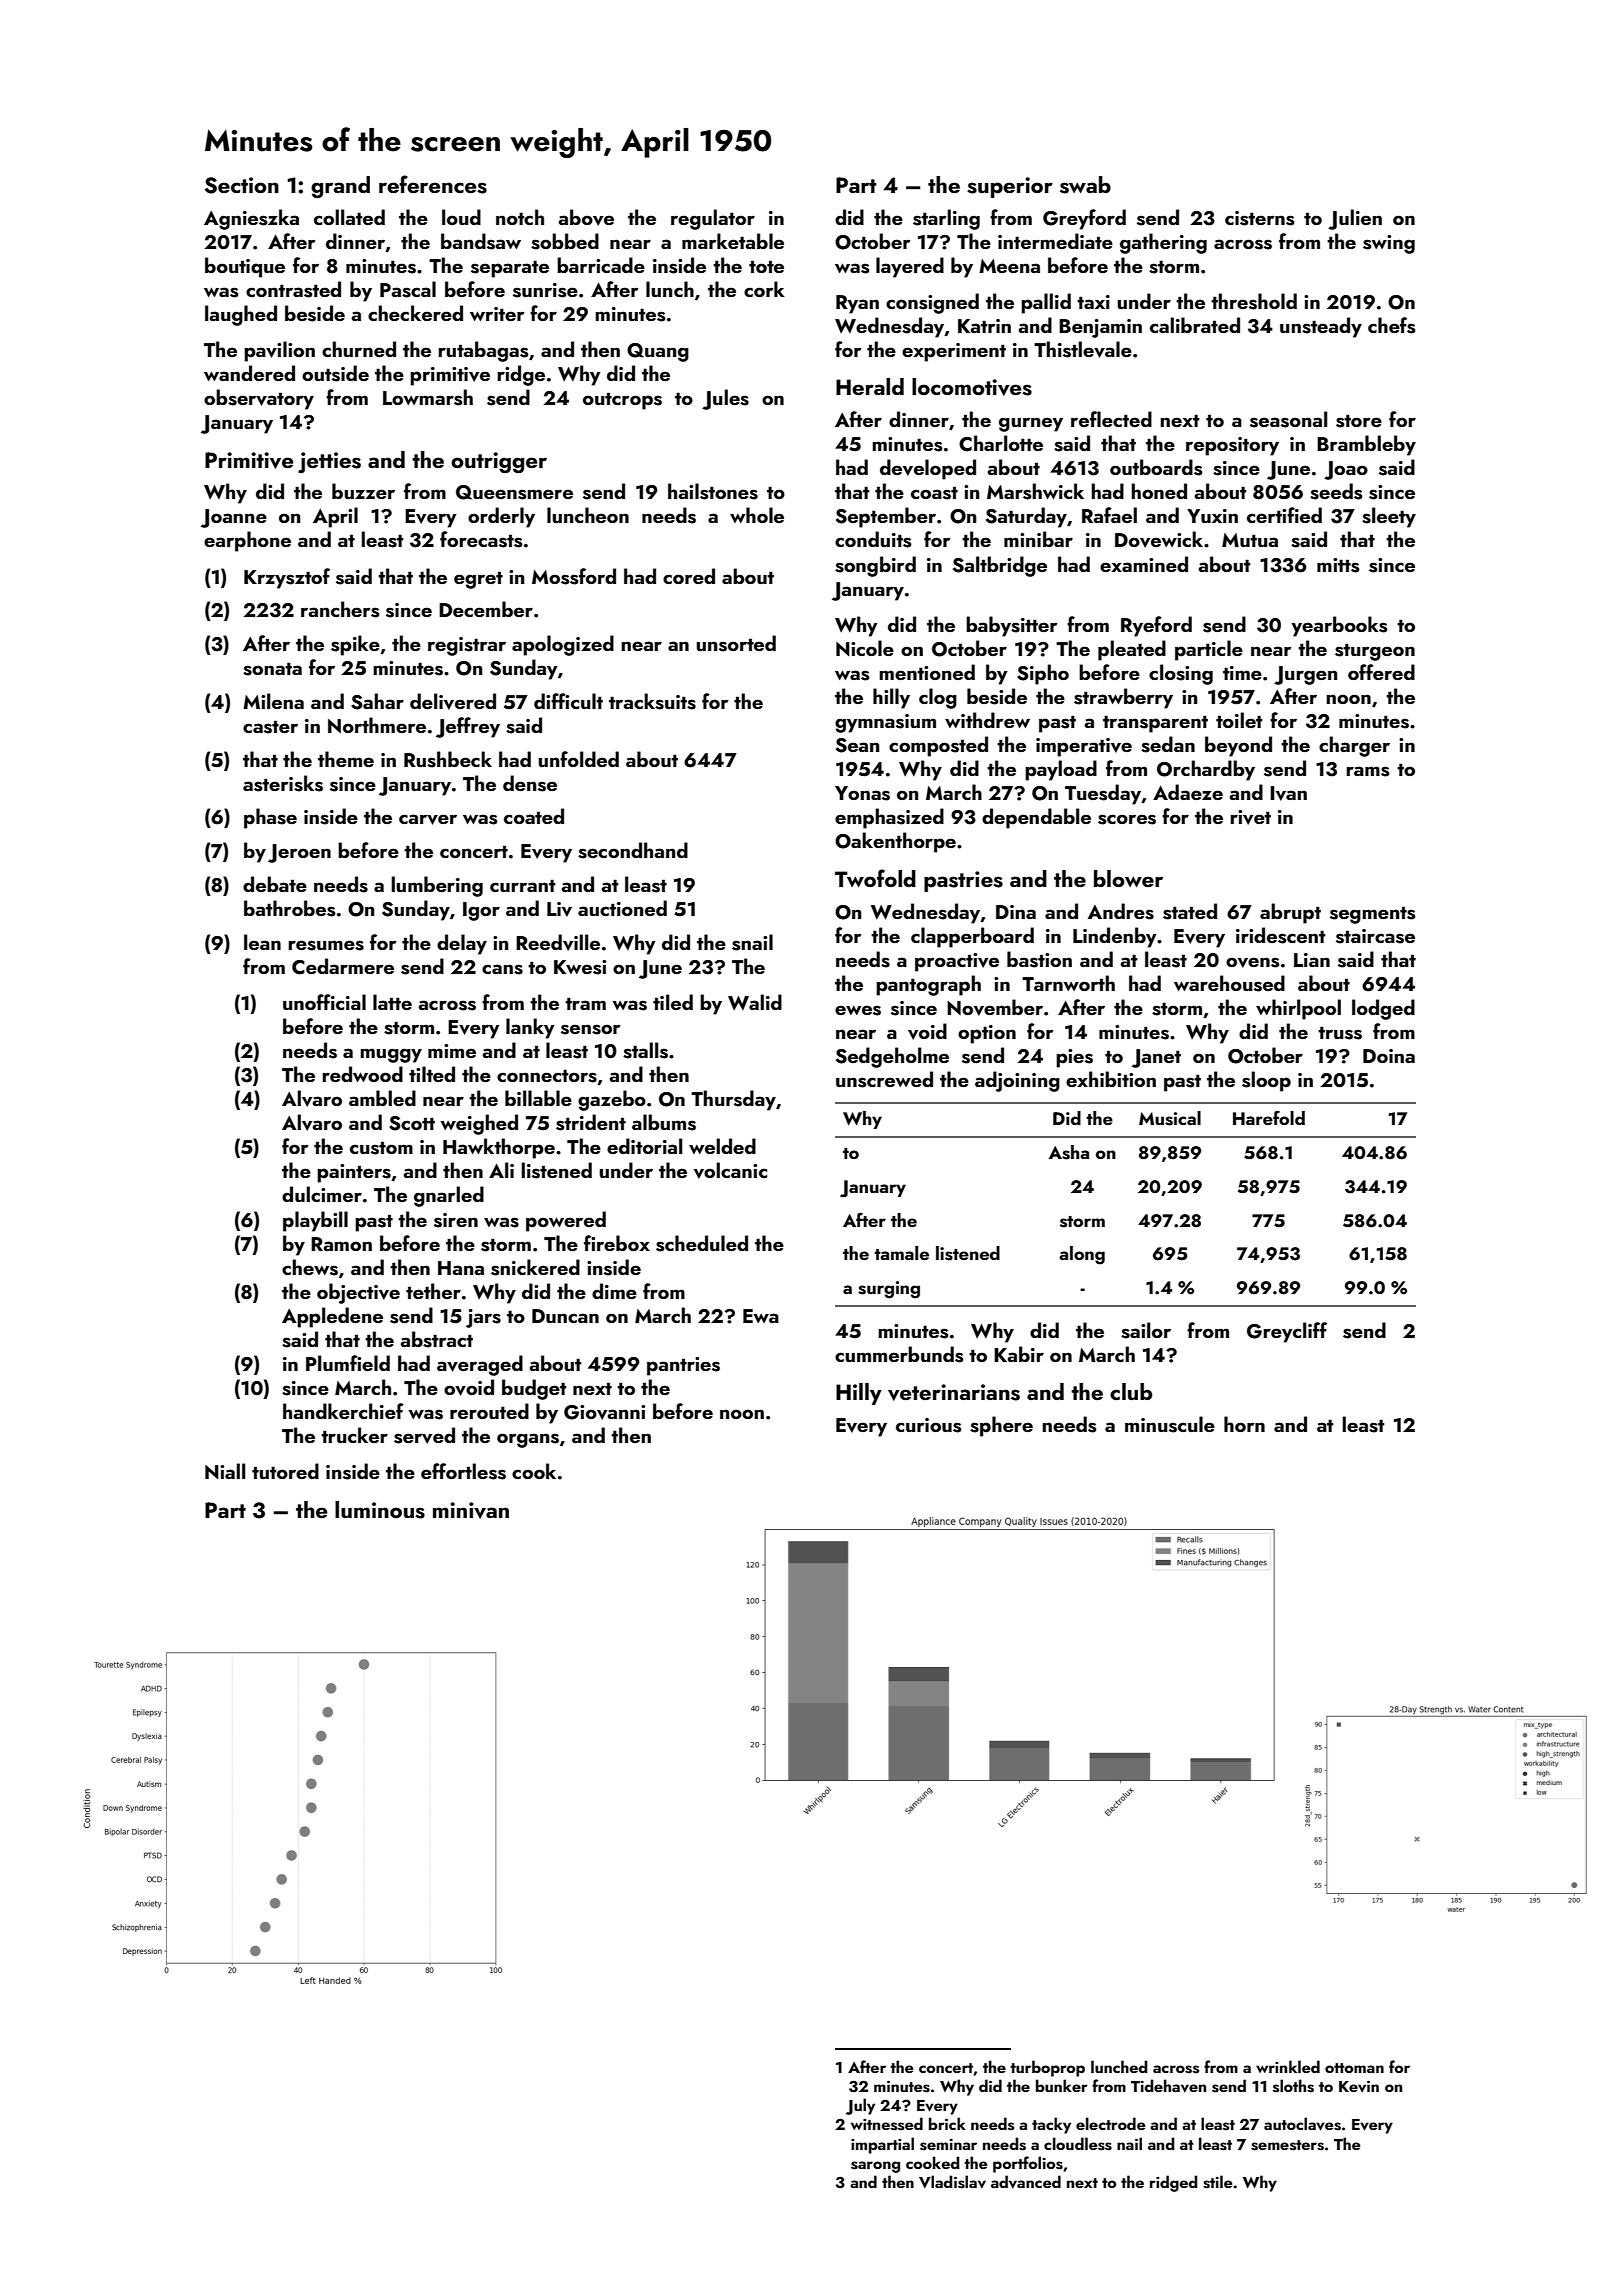  What do you see at coordinates (865, 648) in the document?
I see `Nicole` at bounding box center [865, 648].
